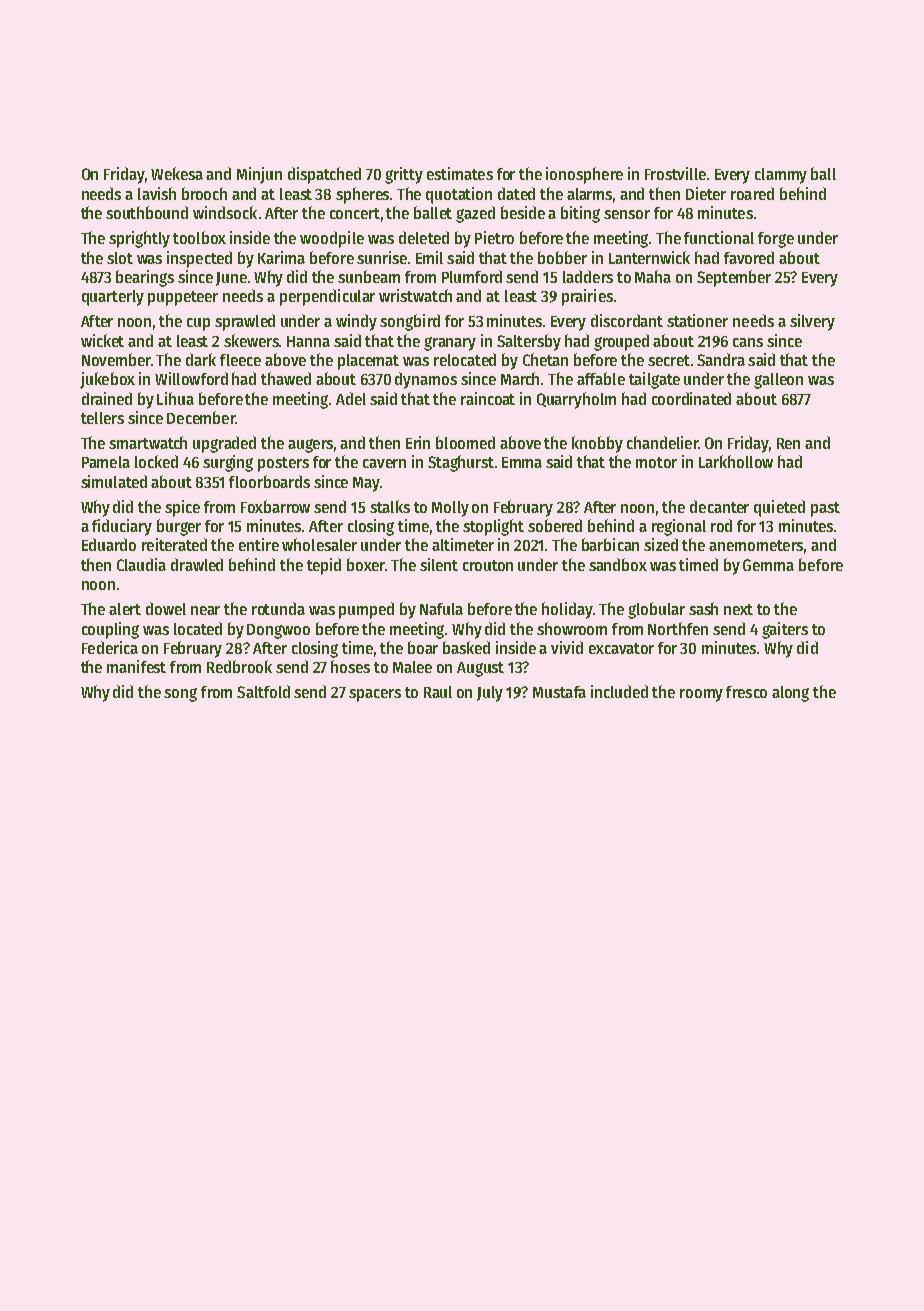 This screenshot has width=924, height=1311. Describe the element at coordinates (587, 297) in the screenshot. I see `prairies` at that location.
